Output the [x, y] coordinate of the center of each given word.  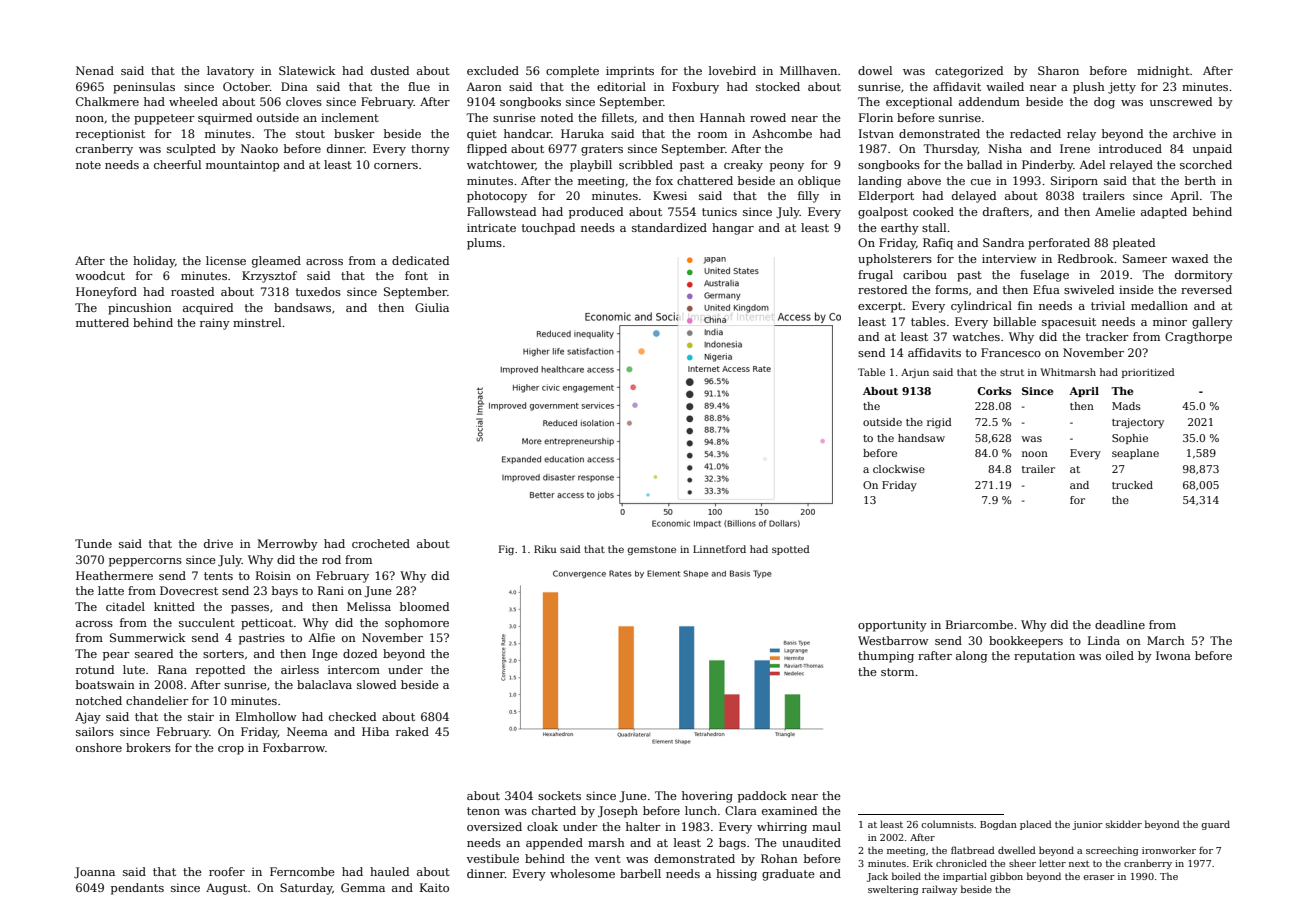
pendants [137, 889]
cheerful [177, 164]
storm [897, 672]
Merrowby [288, 545]
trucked [1132, 485]
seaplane [1135, 454]
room [712, 135]
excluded [493, 70]
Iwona [1173, 655]
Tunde [93, 543]
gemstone [651, 550]
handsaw [921, 438]
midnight [1163, 72]
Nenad [95, 70]
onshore [99, 747]
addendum [989, 101]
